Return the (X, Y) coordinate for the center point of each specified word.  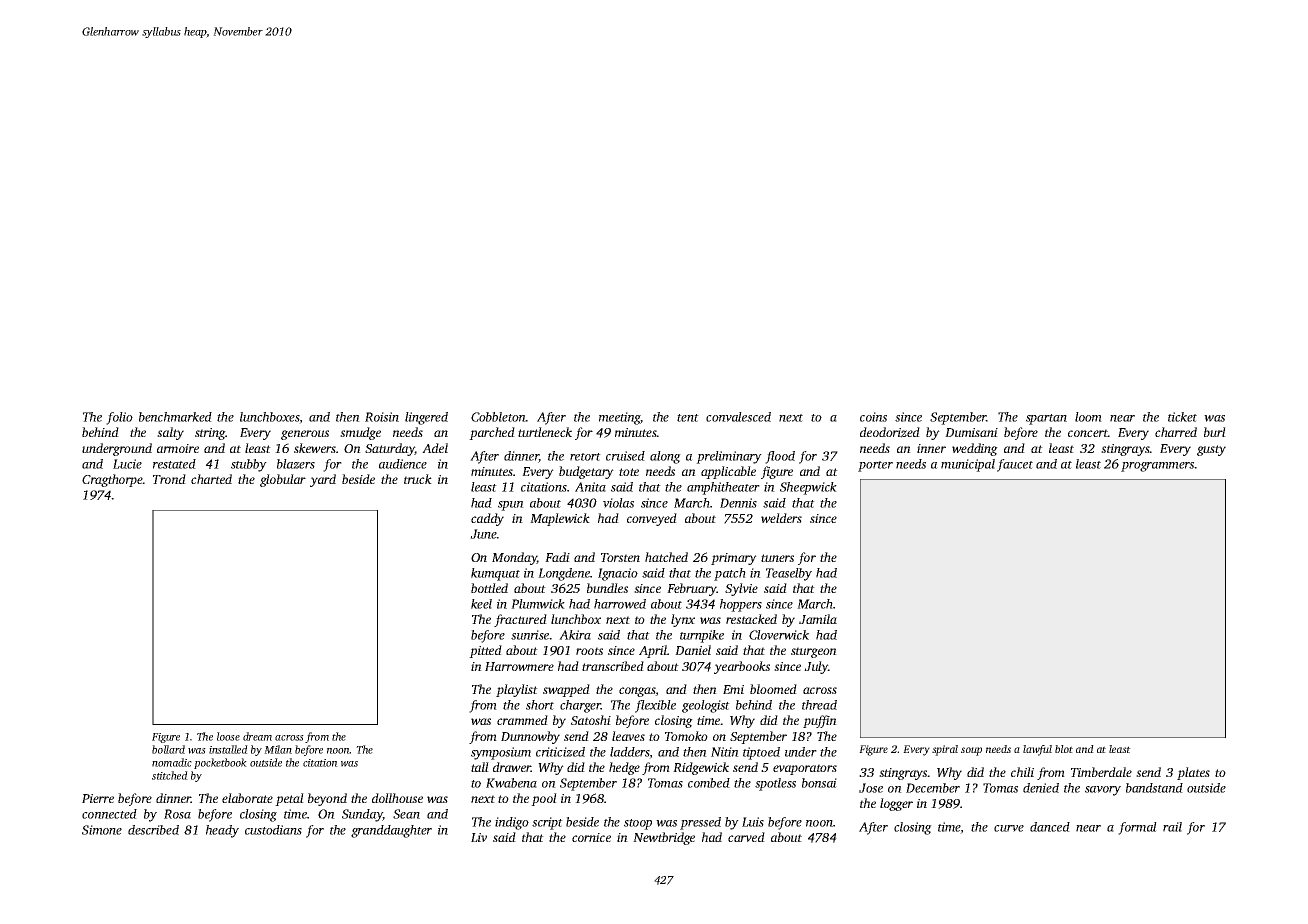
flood (780, 457)
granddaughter (391, 831)
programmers (1158, 467)
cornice (591, 837)
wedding (975, 449)
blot (1064, 749)
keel (481, 604)
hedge (624, 768)
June (483, 534)
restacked (751, 619)
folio (119, 418)
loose (228, 736)
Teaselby (789, 574)
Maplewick (560, 519)
